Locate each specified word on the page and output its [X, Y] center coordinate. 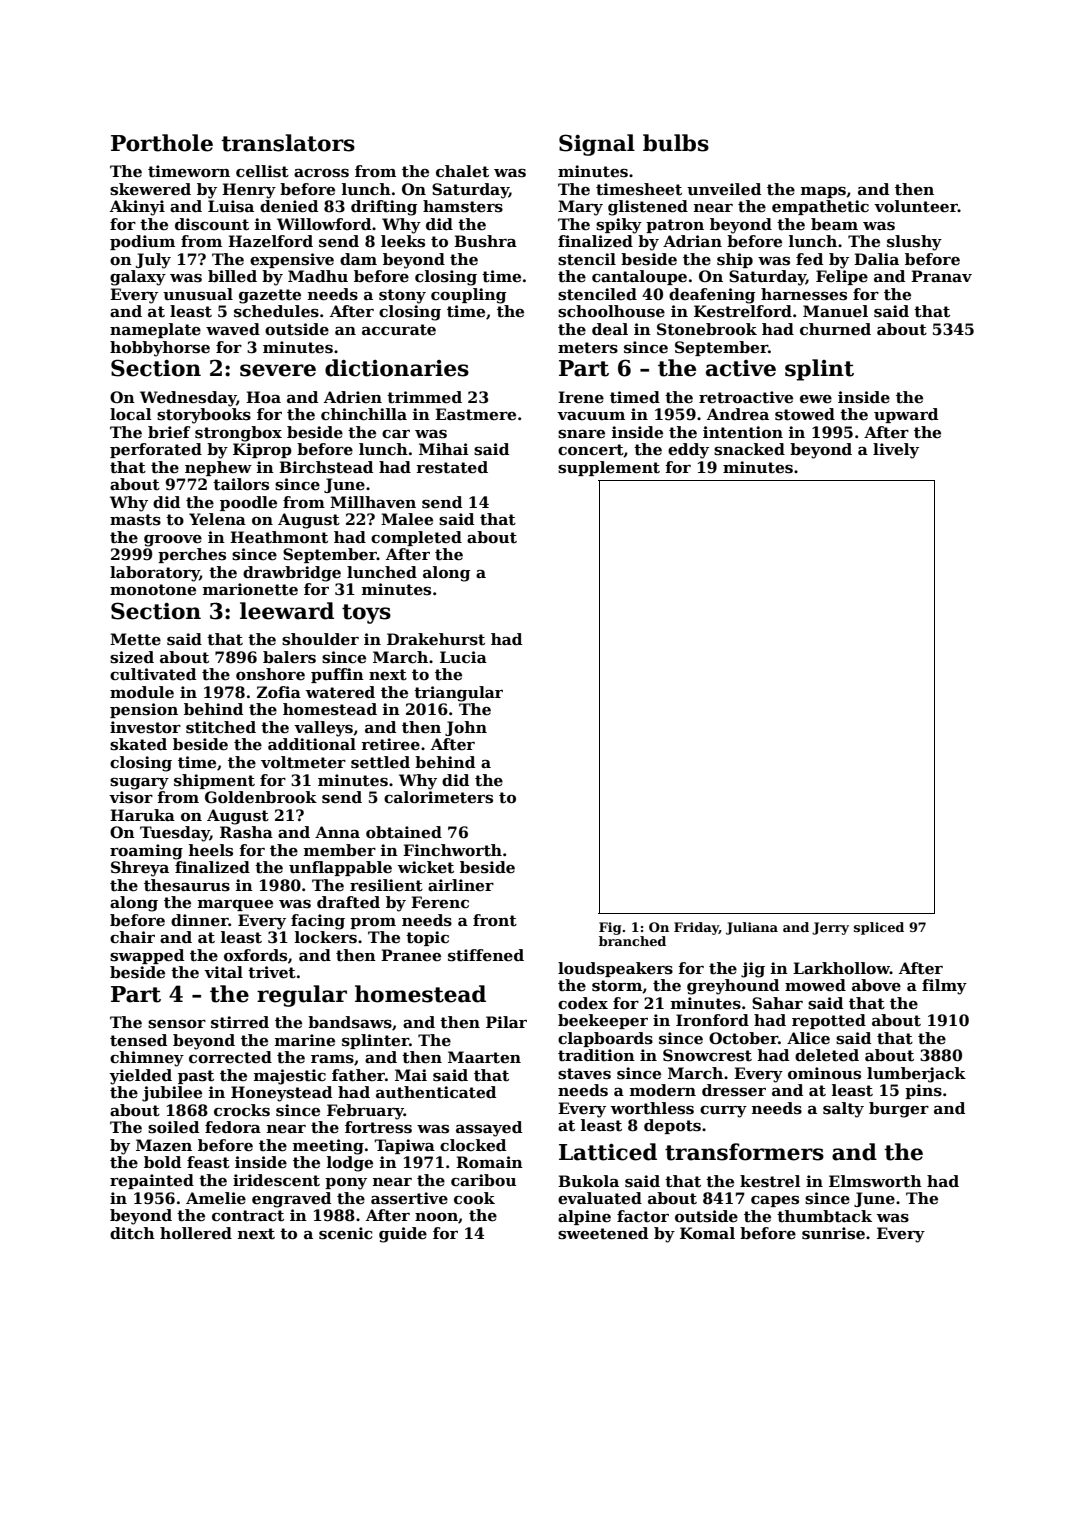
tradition [596, 1055]
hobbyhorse [160, 349]
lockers [326, 937]
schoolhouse [611, 311]
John [466, 728]
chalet [462, 171]
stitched [221, 727]
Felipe [842, 277]
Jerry [830, 928]
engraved [291, 1200]
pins [923, 1091]
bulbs [676, 143]
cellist [262, 171]
